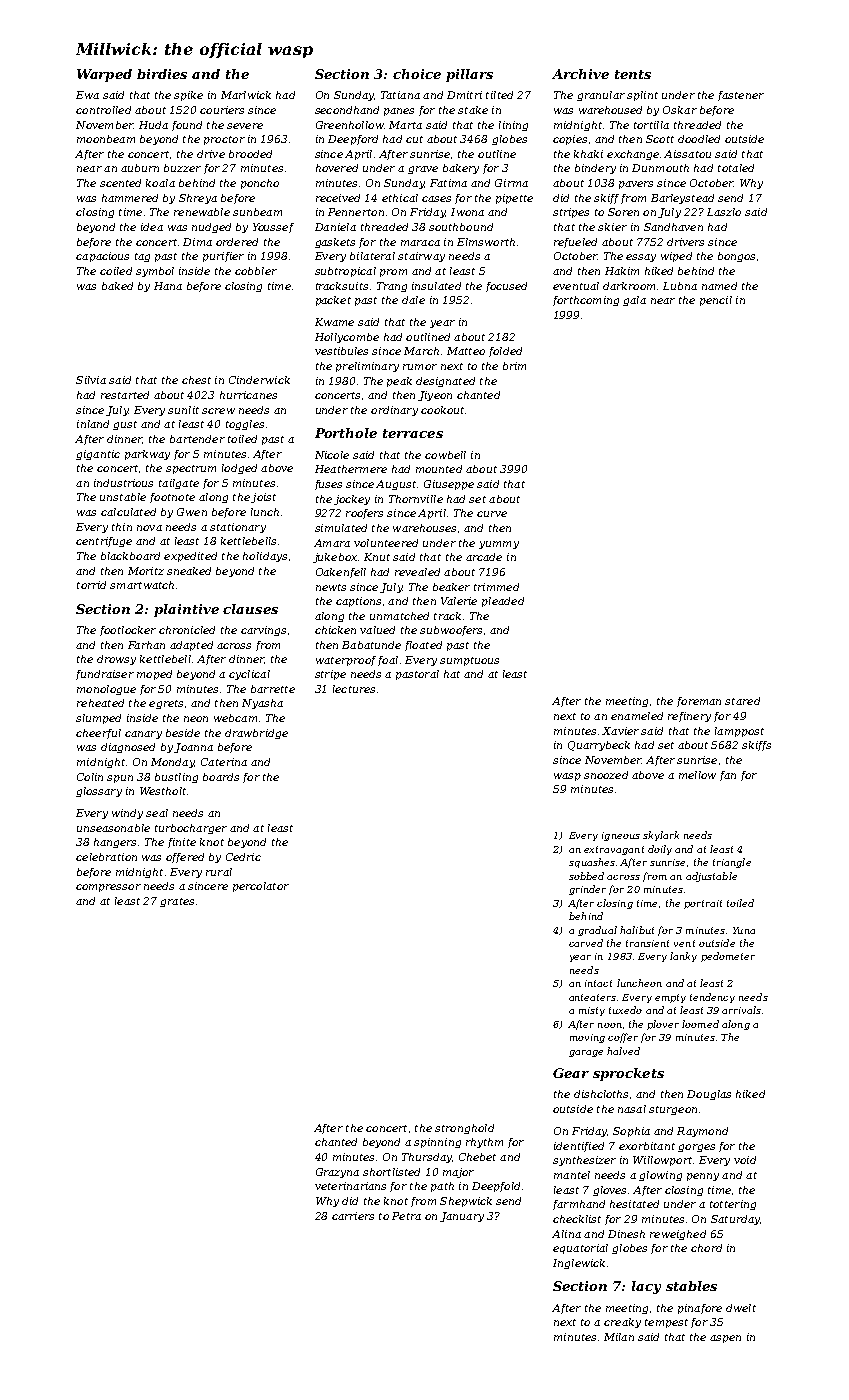 The image size is (849, 1400). I want to click on renewable, so click(202, 212).
